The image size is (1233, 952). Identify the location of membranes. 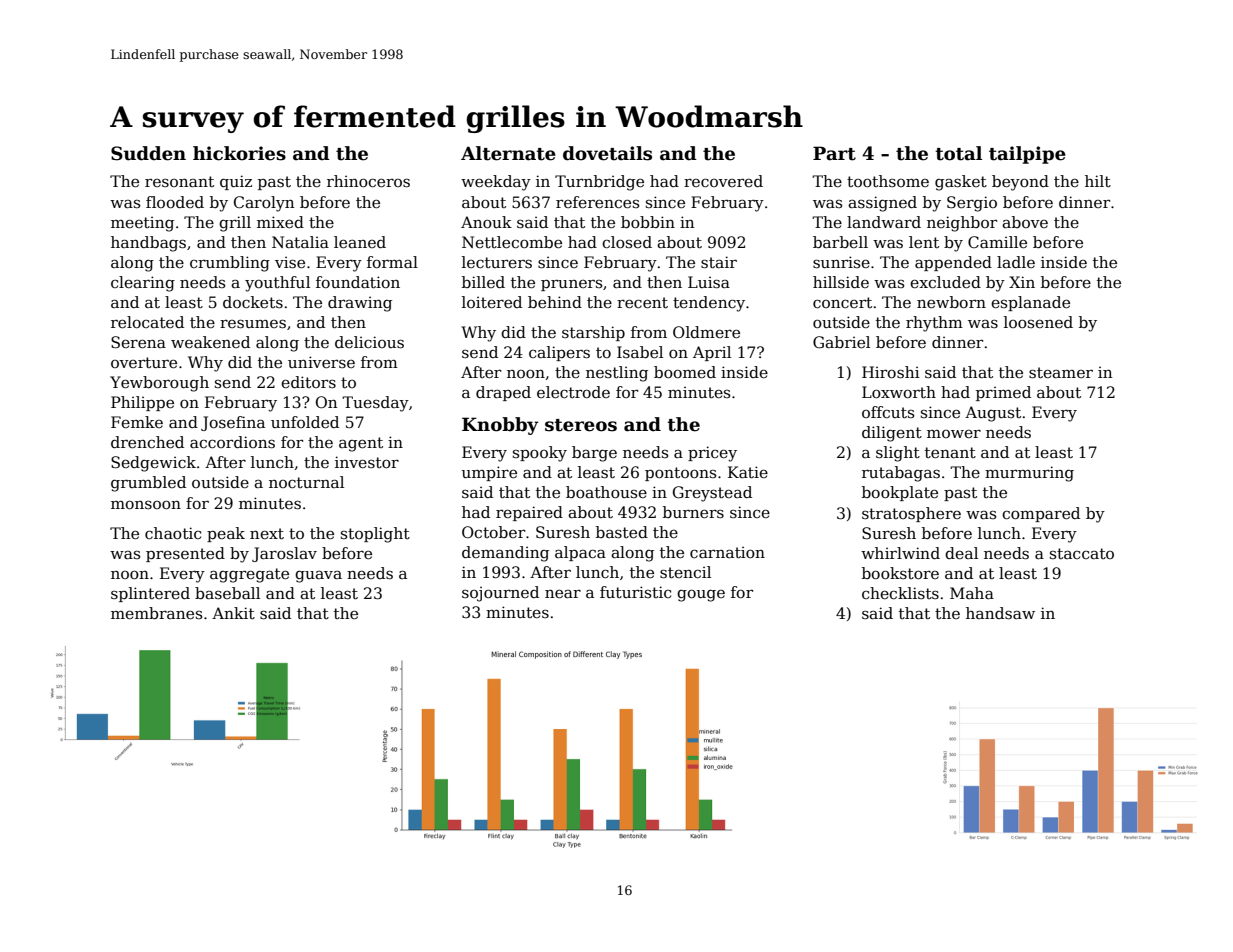
(157, 613).
